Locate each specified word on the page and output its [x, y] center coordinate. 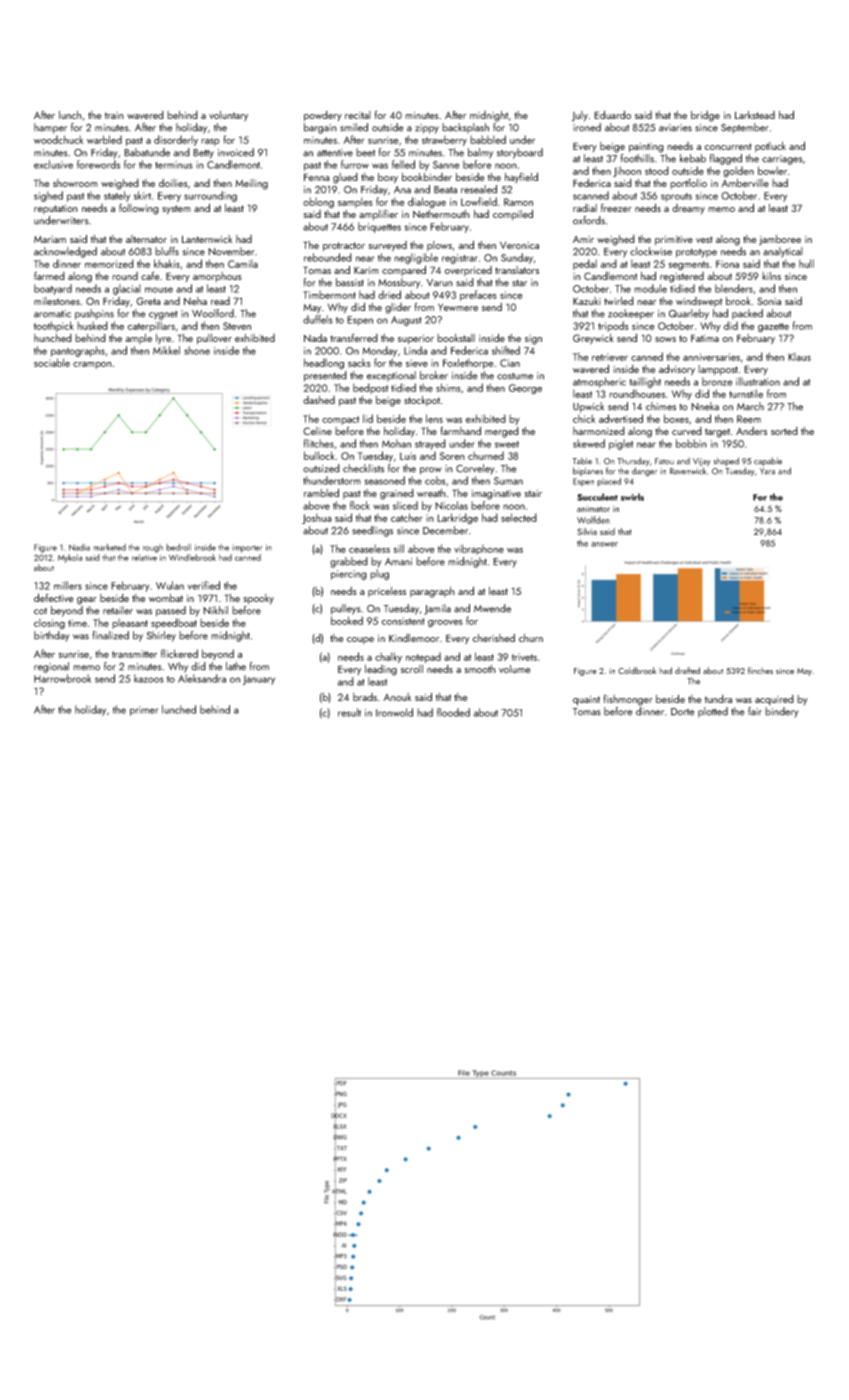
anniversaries [711, 357]
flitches [319, 443]
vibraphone [479, 549]
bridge [705, 116]
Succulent [597, 497]
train [114, 115]
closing [49, 623]
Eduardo [612, 114]
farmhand [460, 430]
